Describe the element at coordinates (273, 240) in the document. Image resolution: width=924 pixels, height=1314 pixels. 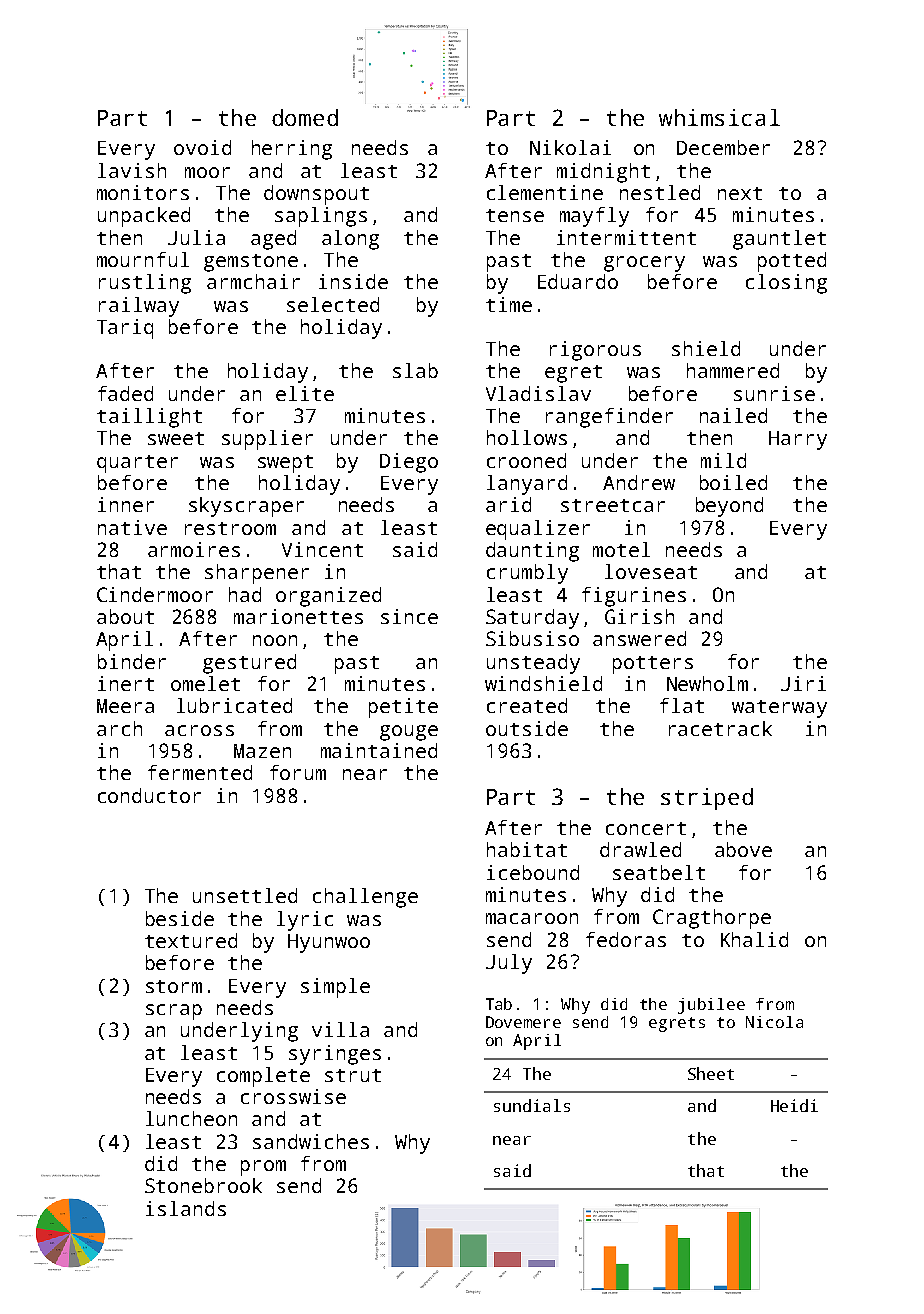
I see `aged` at that location.
